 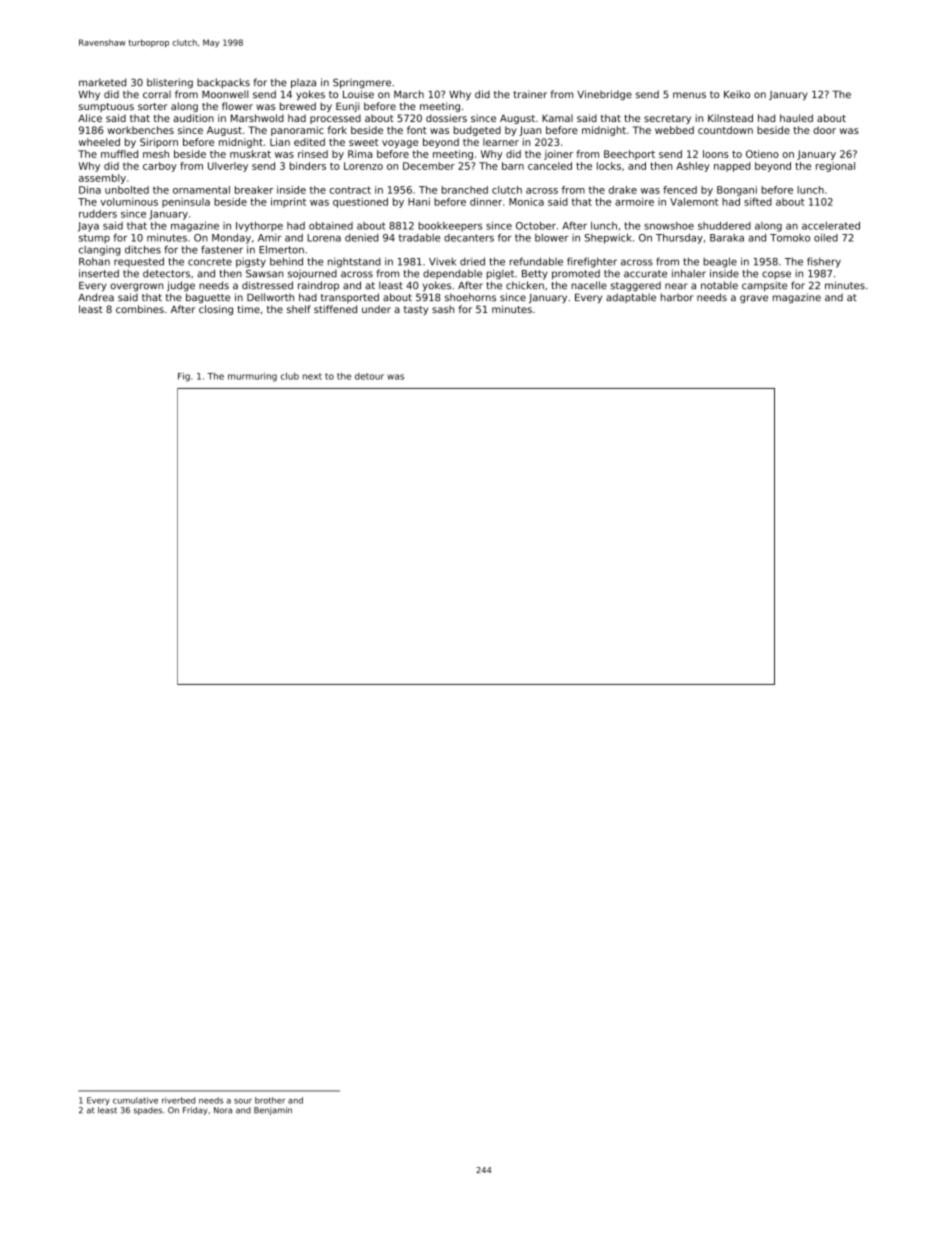 What do you see at coordinates (96, 297) in the image?
I see `Andrea` at bounding box center [96, 297].
